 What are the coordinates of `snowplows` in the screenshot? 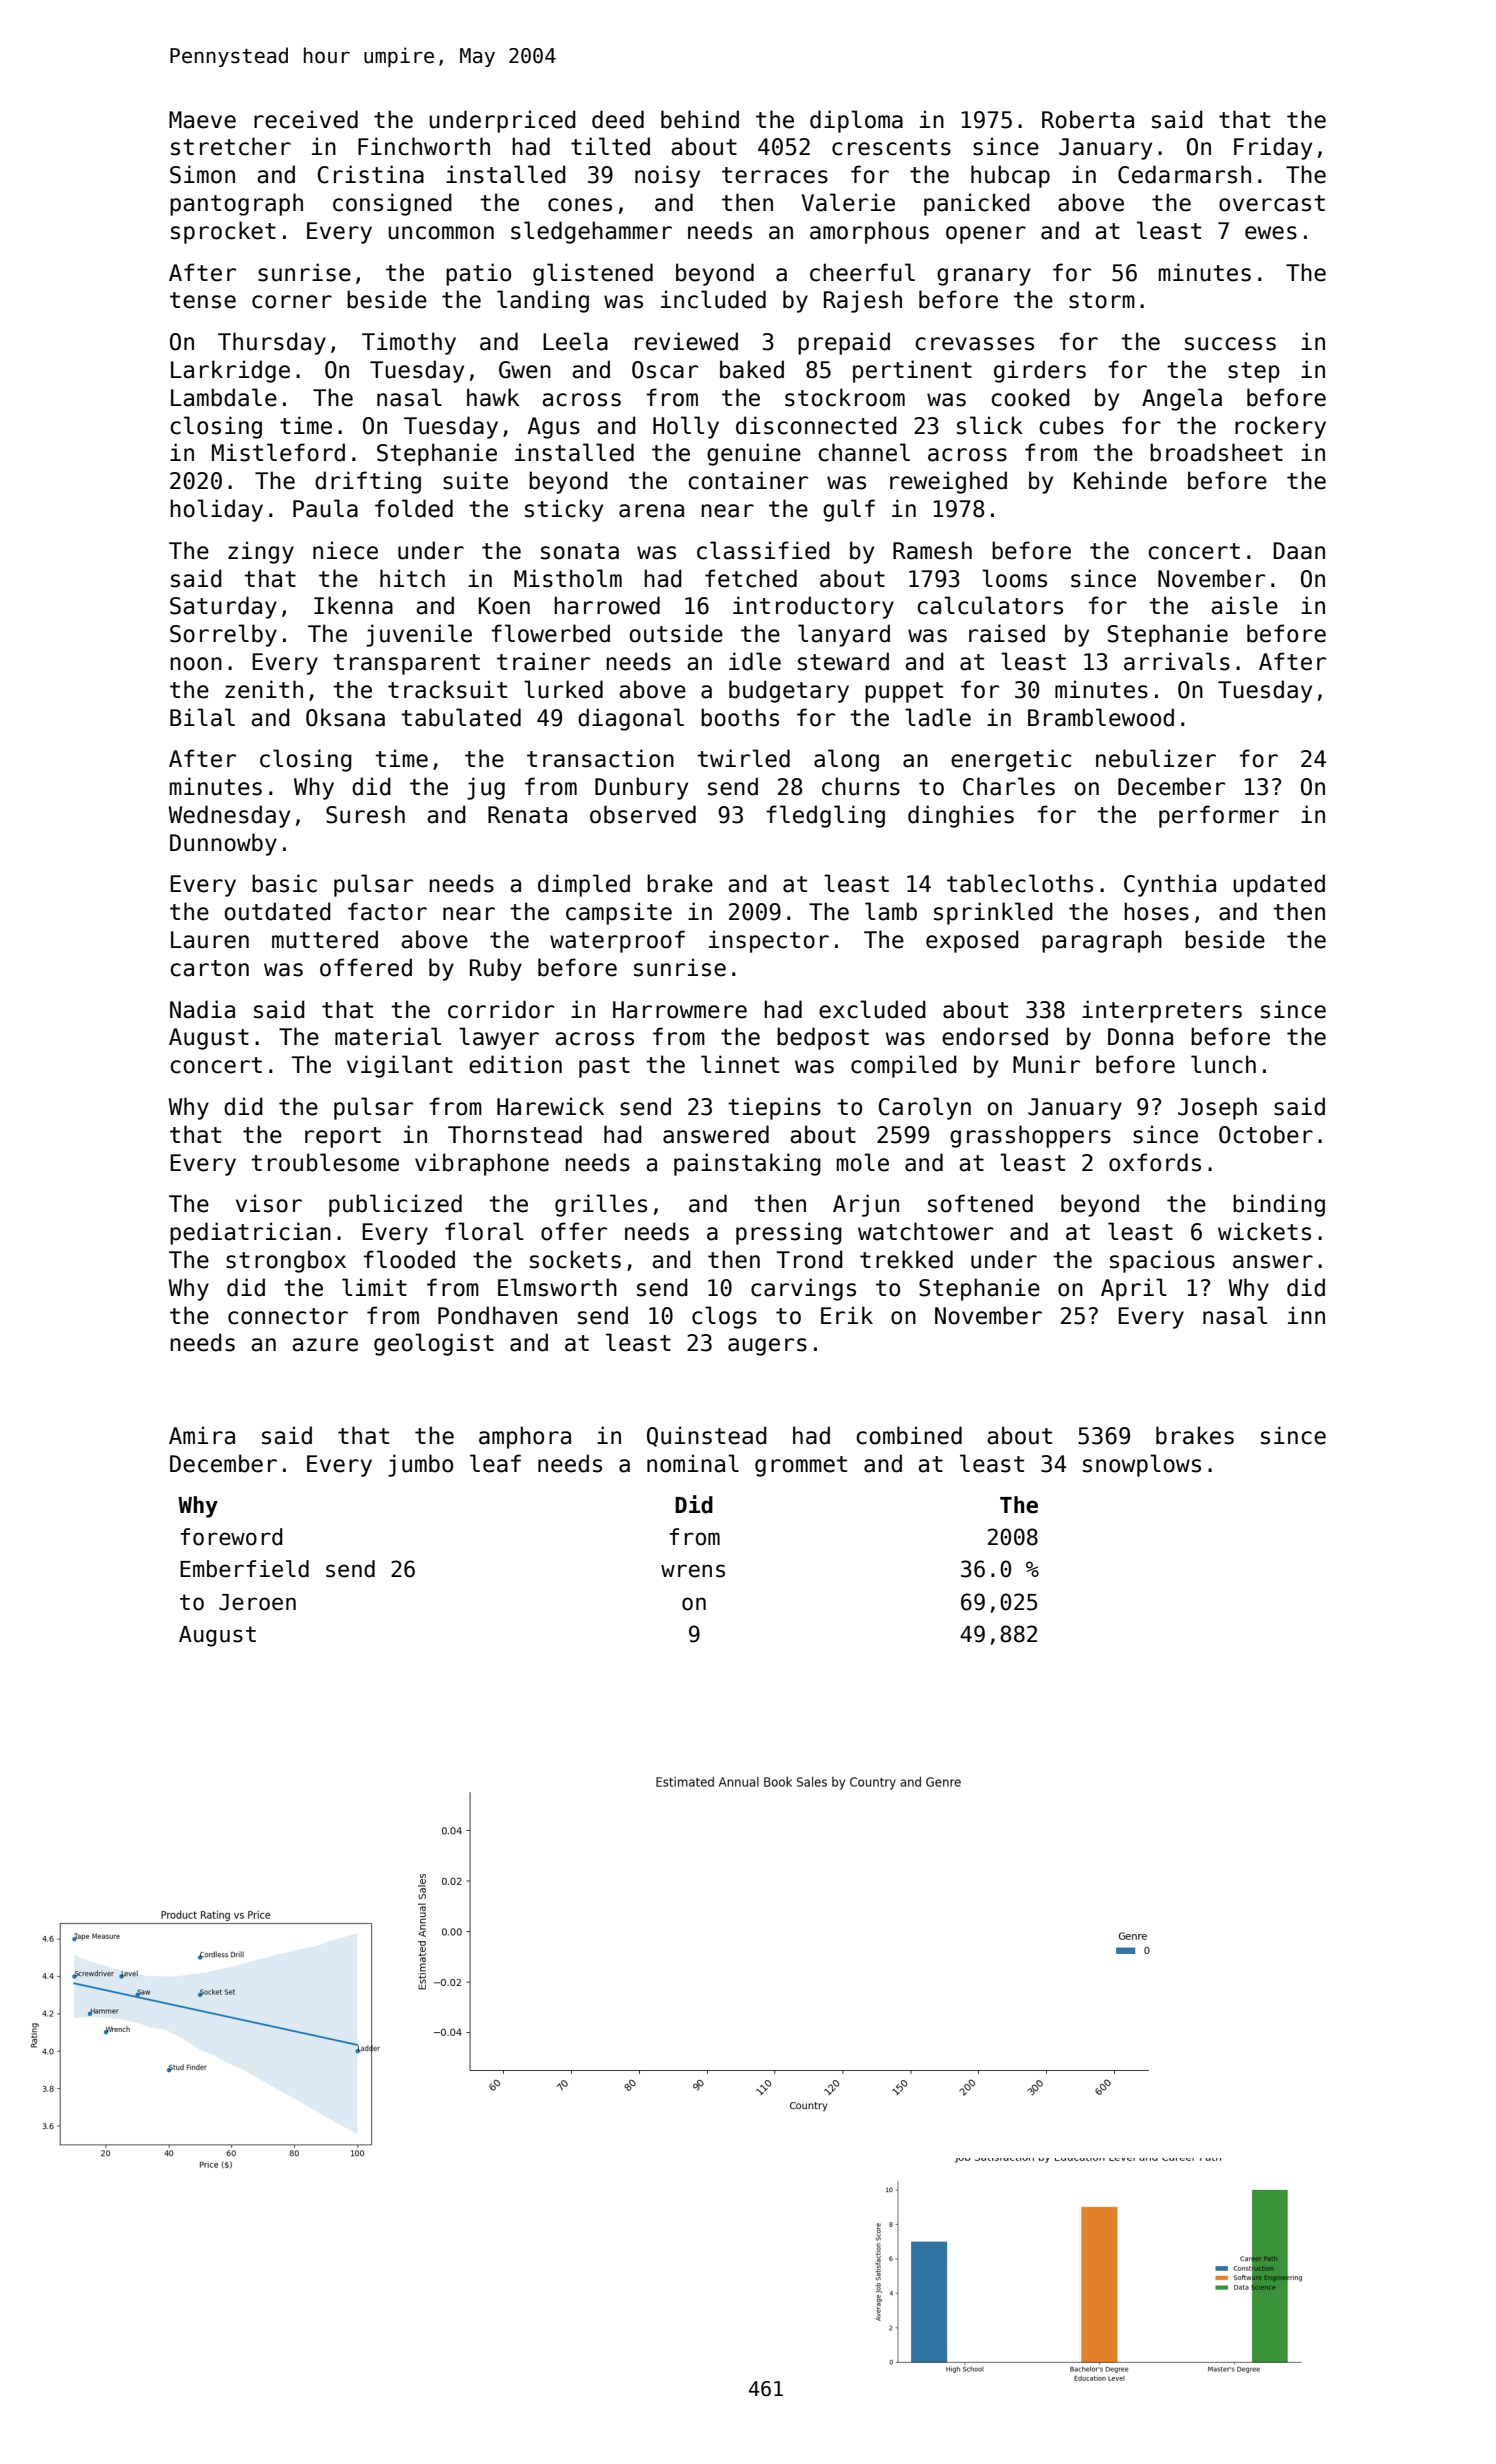 It's located at (1142, 1465).
